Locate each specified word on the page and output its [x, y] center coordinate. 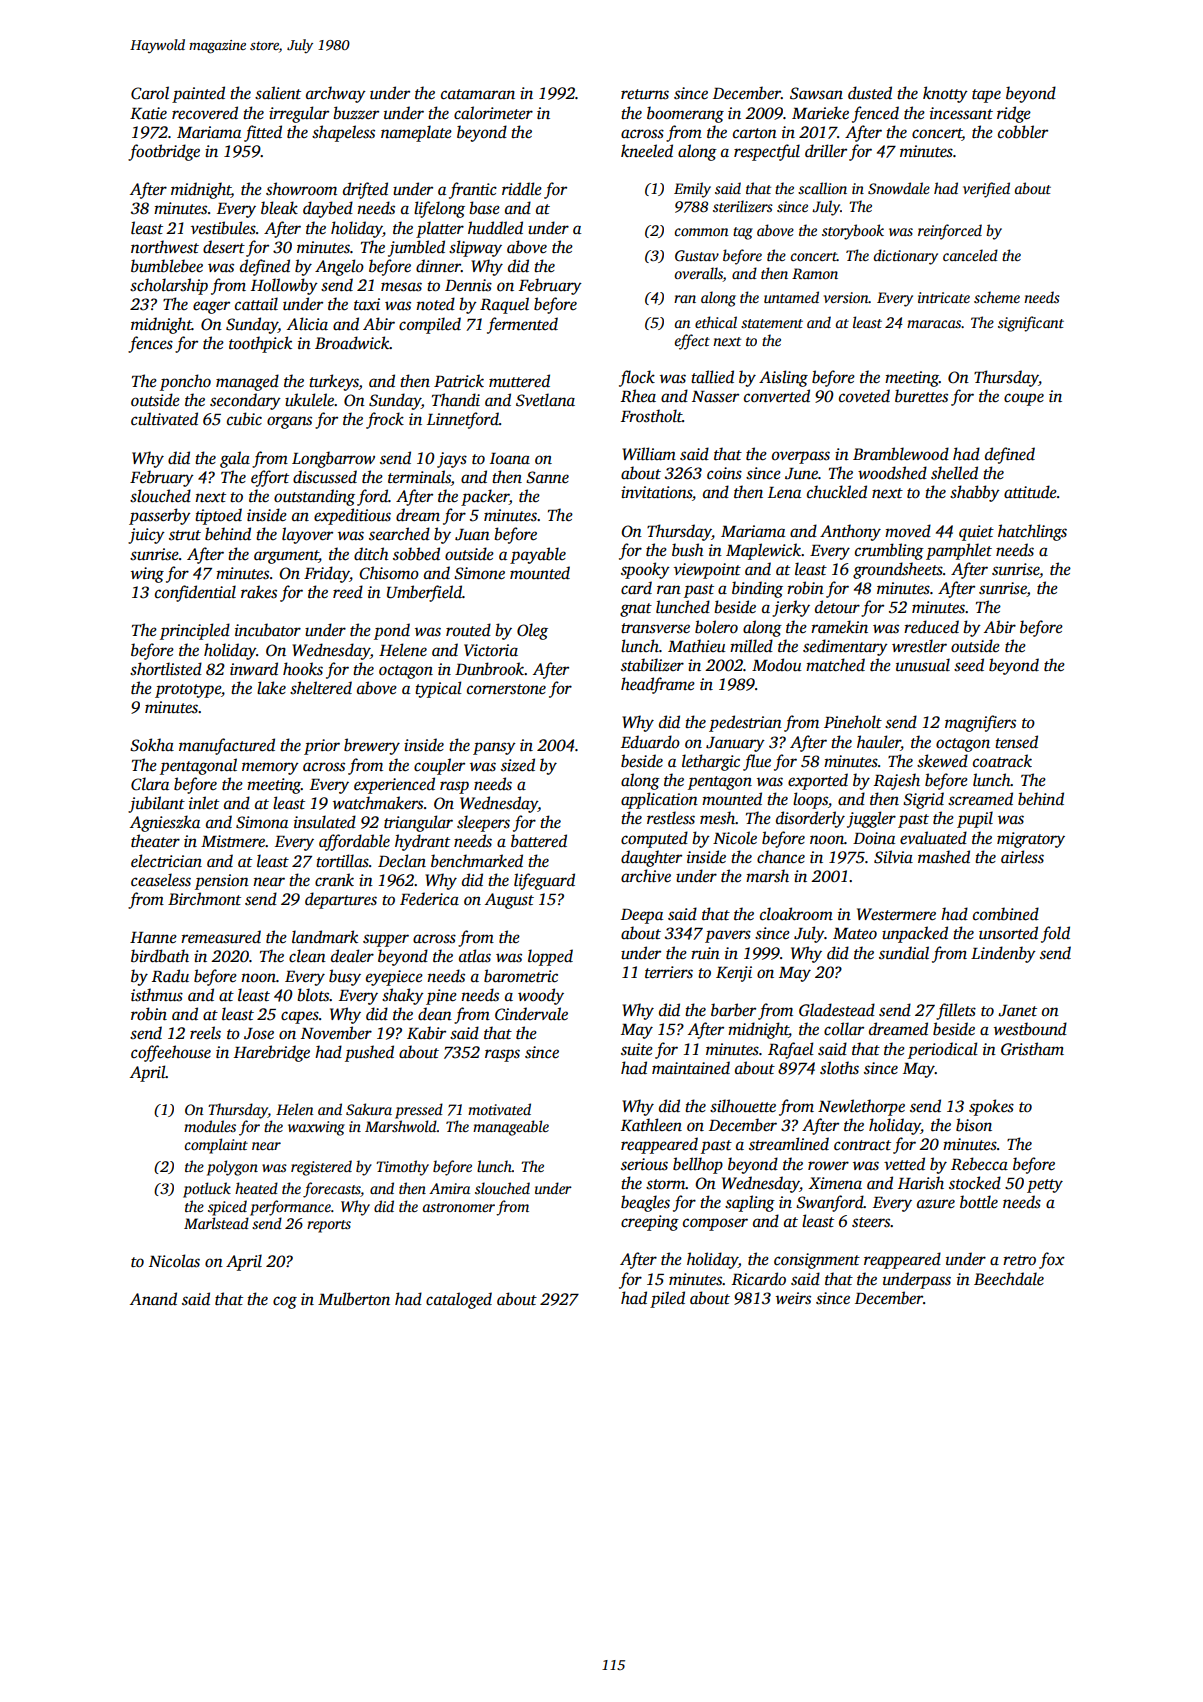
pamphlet [959, 551]
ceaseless [161, 880]
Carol [150, 93]
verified [986, 190]
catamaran [478, 94]
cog [285, 1302]
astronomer [459, 1207]
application [659, 800]
